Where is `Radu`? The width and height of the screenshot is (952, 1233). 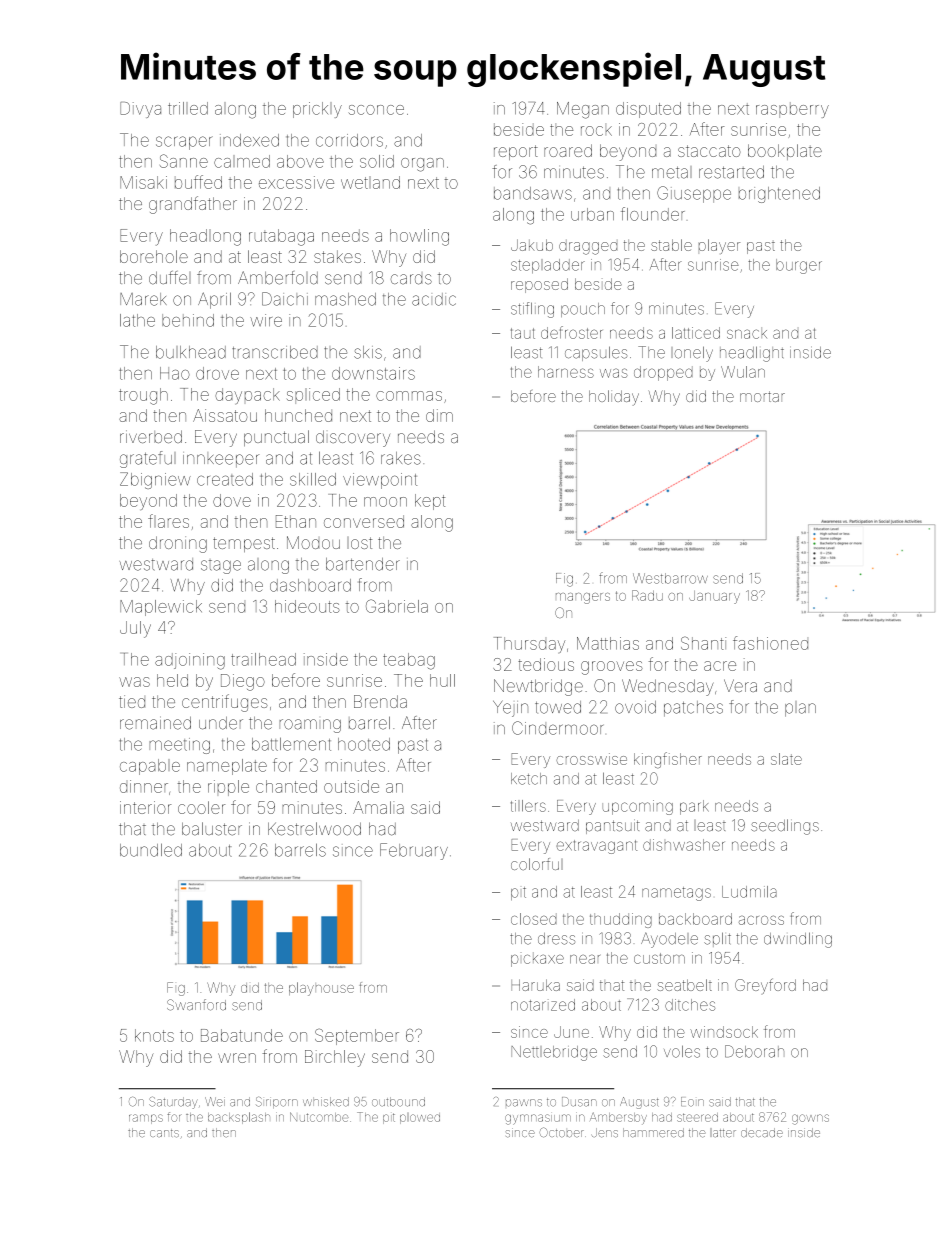
Radu is located at coordinates (647, 595).
